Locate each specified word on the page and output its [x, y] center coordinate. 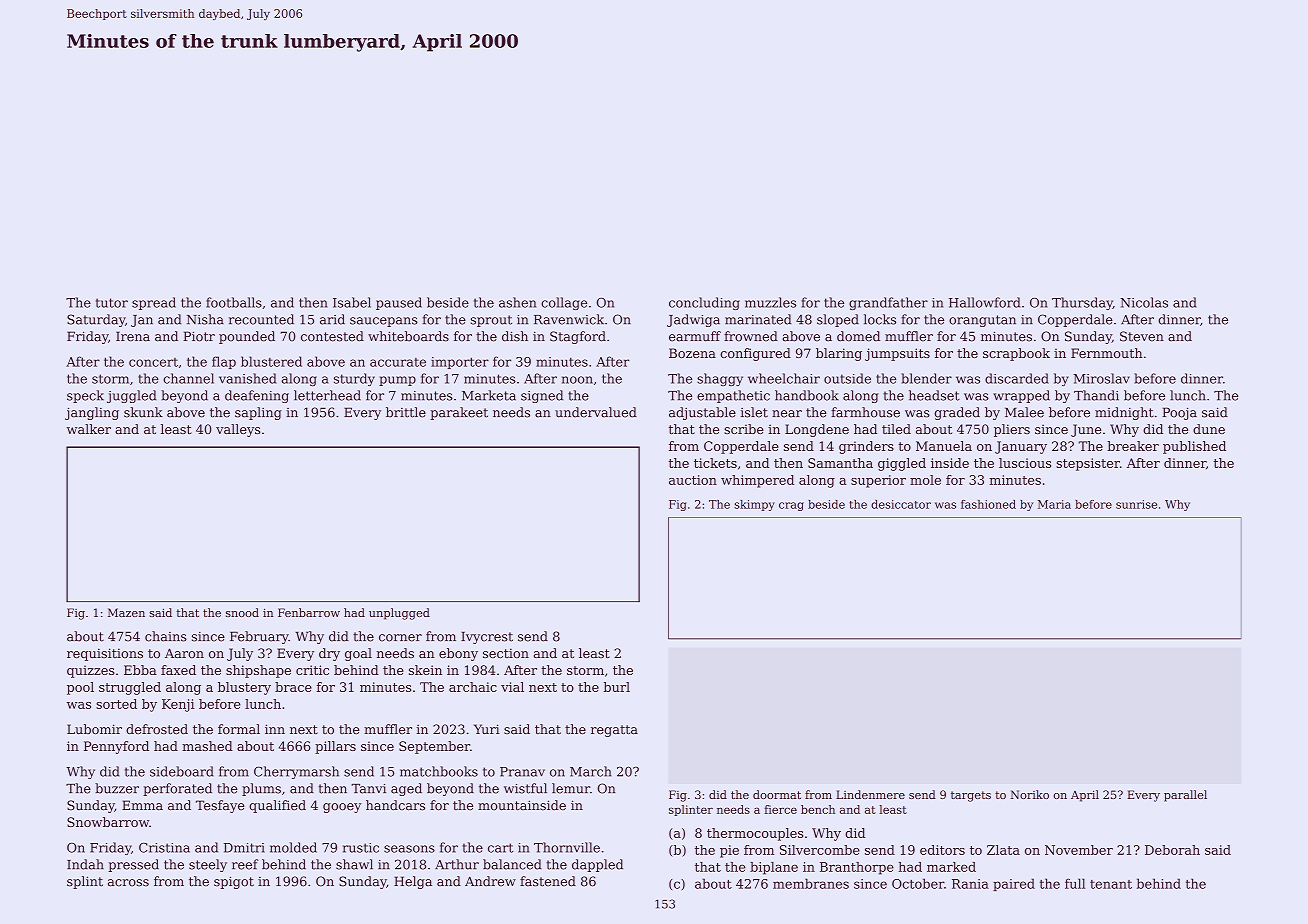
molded [293, 847]
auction [693, 480]
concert [153, 362]
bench [818, 809]
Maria [1054, 504]
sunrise [1136, 504]
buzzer [117, 788]
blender [926, 378]
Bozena [692, 353]
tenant [1111, 884]
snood [242, 612]
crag [791, 506]
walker [89, 429]
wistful [525, 788]
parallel [1185, 796]
